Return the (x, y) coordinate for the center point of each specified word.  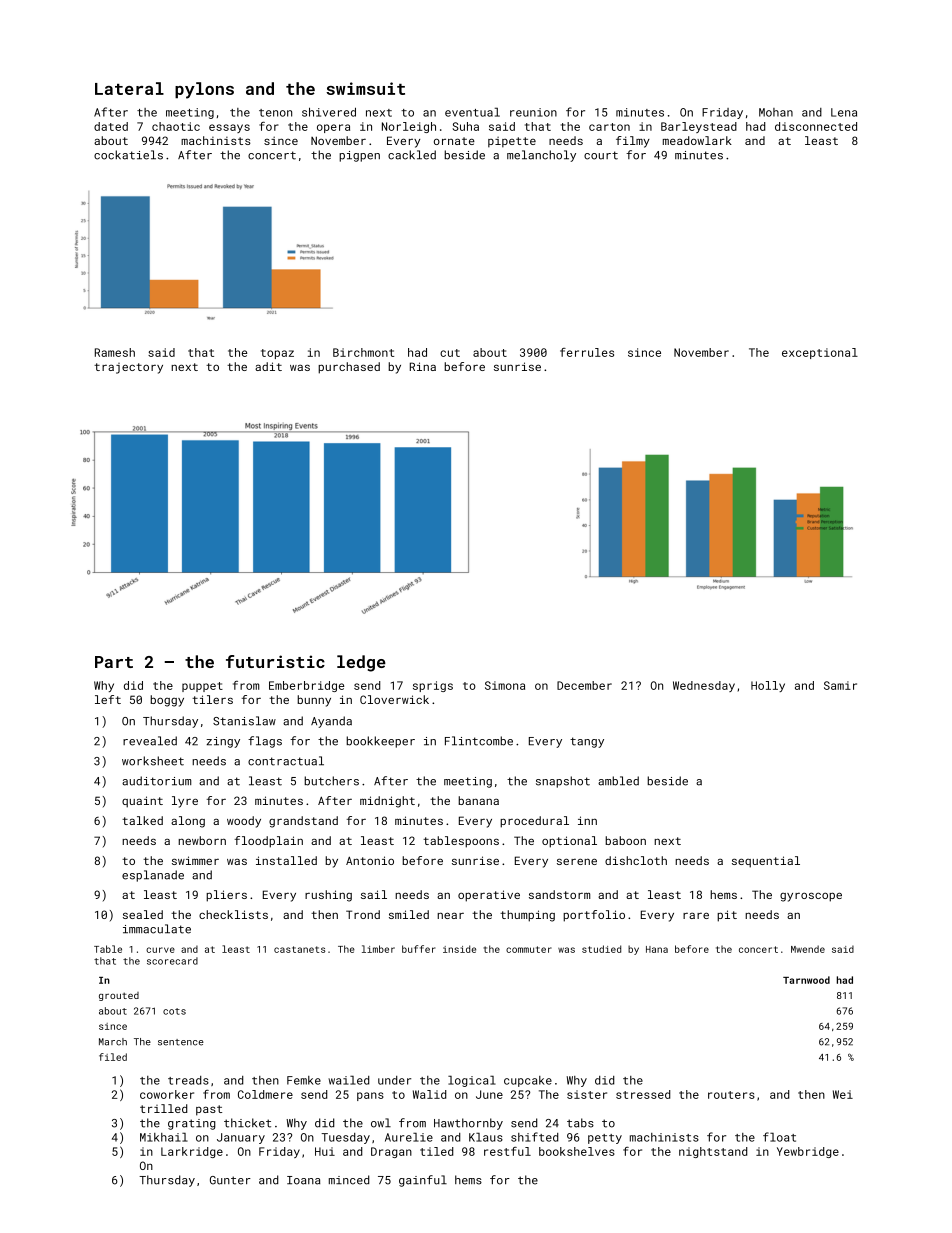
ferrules (587, 352)
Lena (844, 112)
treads (188, 1080)
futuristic (275, 661)
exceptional (820, 353)
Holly (768, 686)
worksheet (153, 761)
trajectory (128, 368)
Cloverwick (394, 699)
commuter (529, 949)
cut (450, 353)
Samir (840, 685)
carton (609, 127)
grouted (119, 996)
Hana (657, 949)
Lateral (129, 88)
